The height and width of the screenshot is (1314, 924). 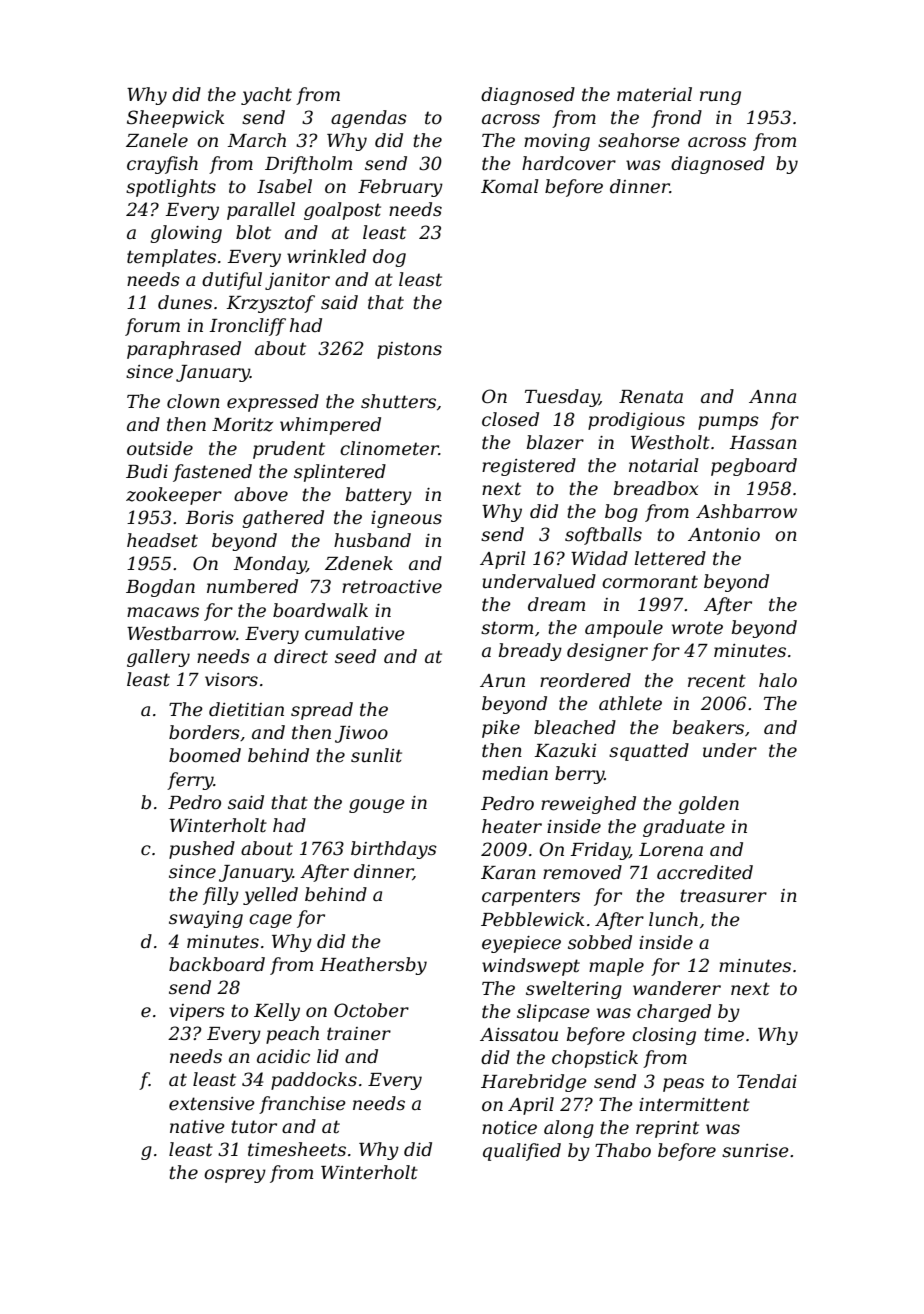 I want to click on Hassan, so click(x=763, y=443).
